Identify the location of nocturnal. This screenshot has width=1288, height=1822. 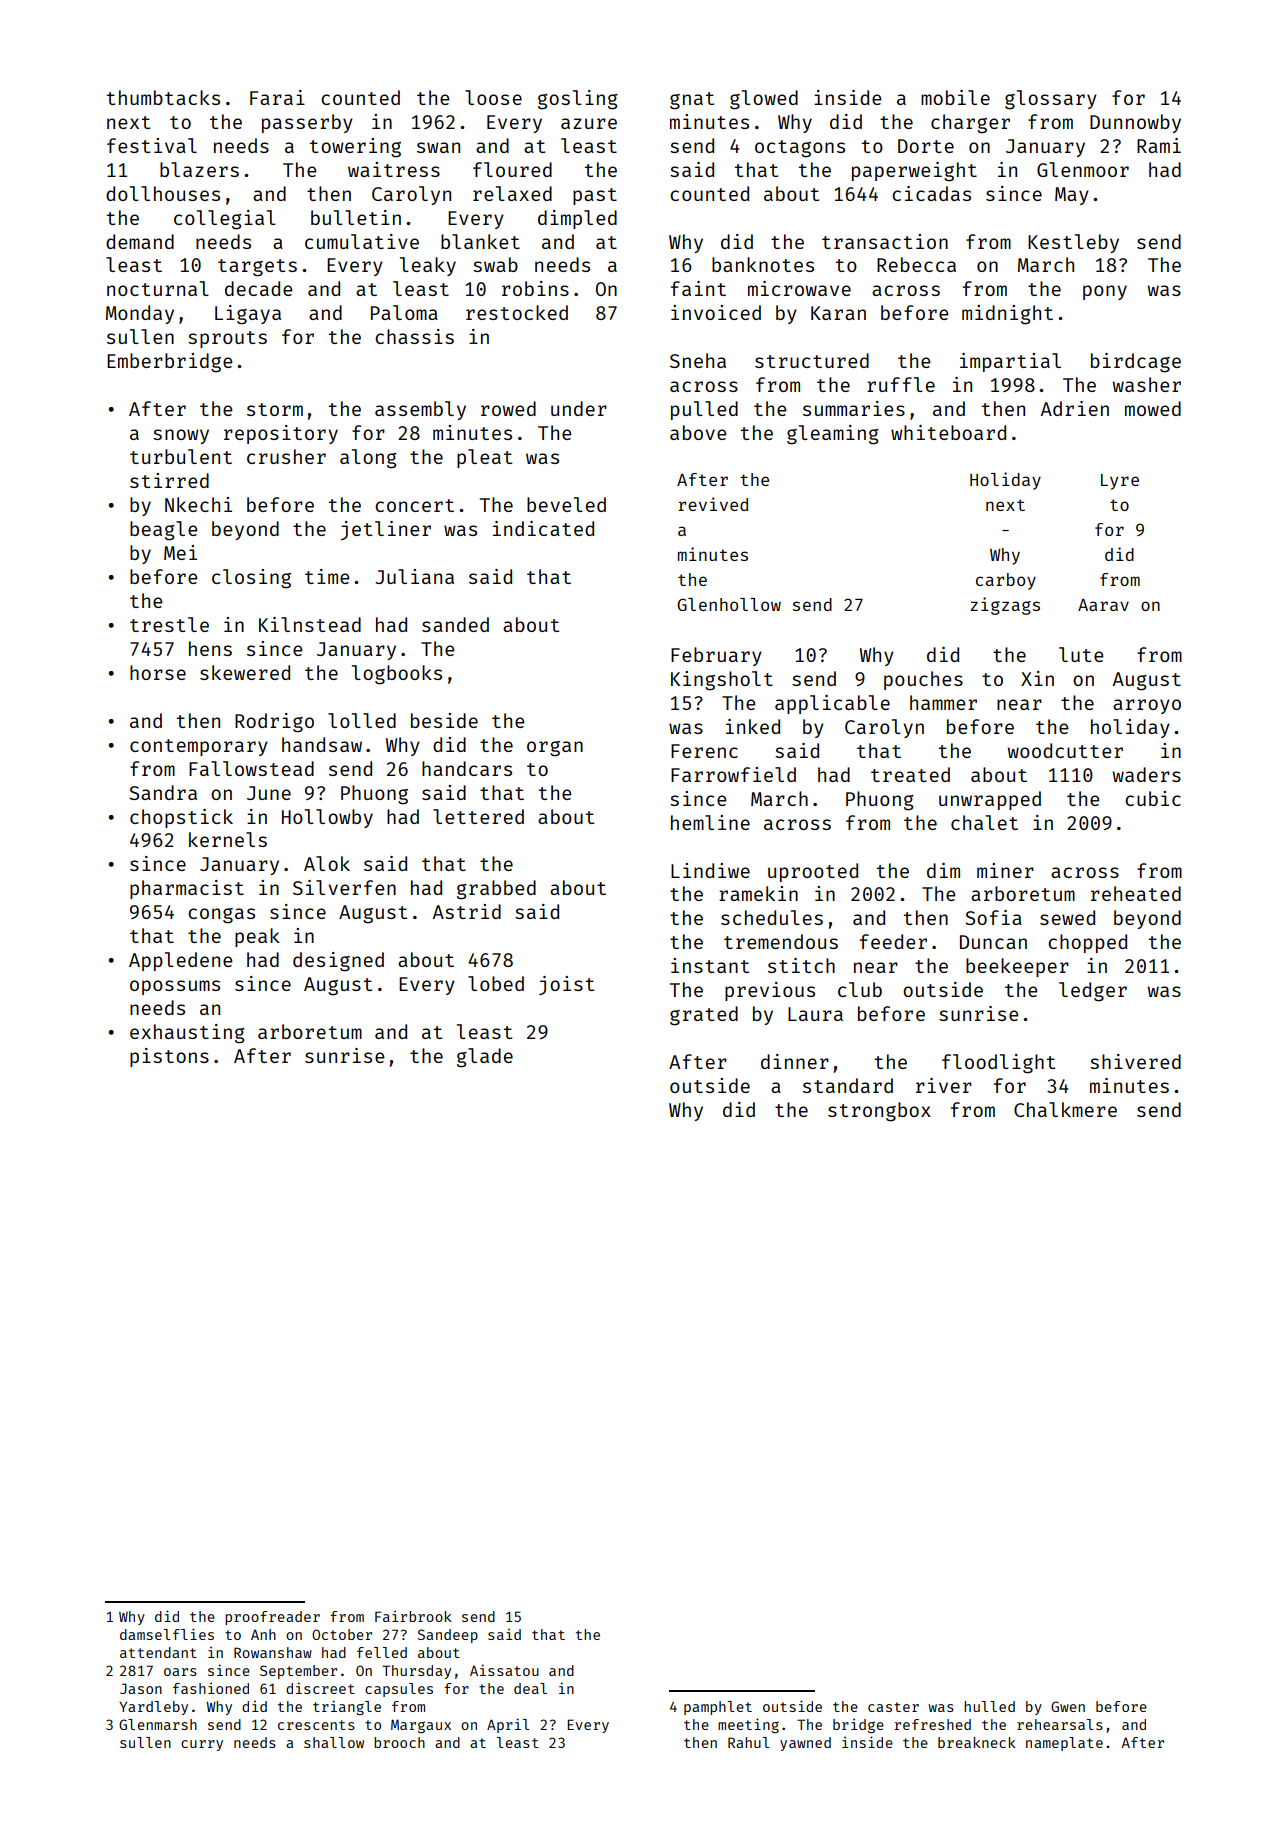
(158, 288).
